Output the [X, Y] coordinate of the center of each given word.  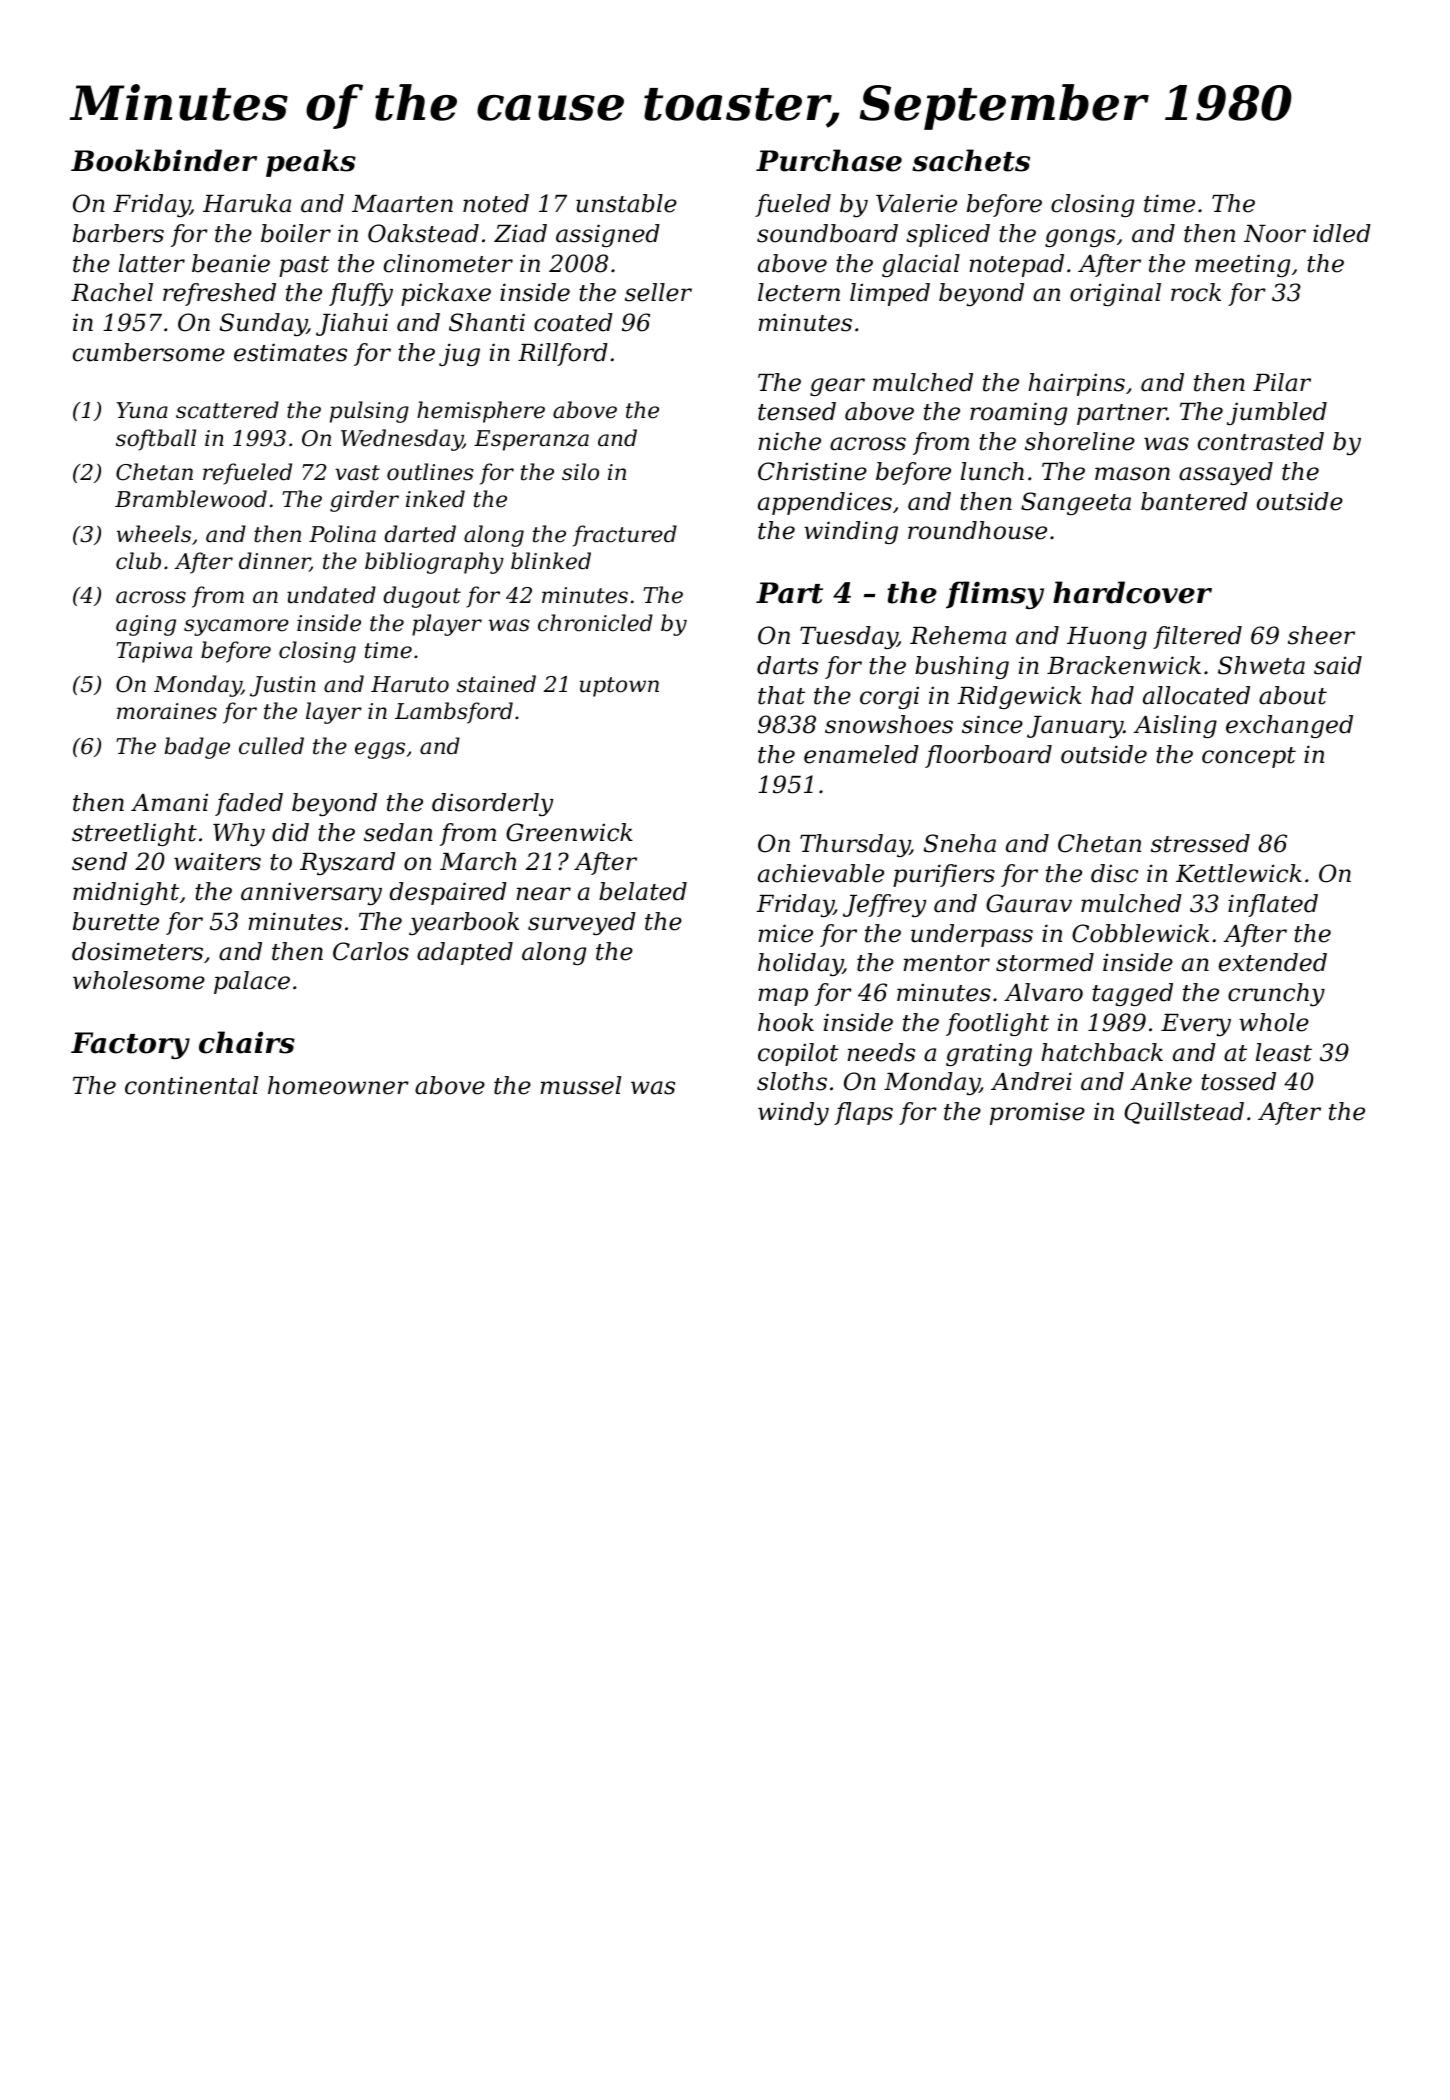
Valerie [916, 203]
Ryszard [347, 863]
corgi [889, 698]
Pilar [1282, 382]
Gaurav [1029, 903]
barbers [118, 233]
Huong [1107, 638]
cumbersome [149, 352]
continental [191, 1085]
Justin [283, 686]
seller [658, 292]
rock [1196, 292]
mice [786, 933]
